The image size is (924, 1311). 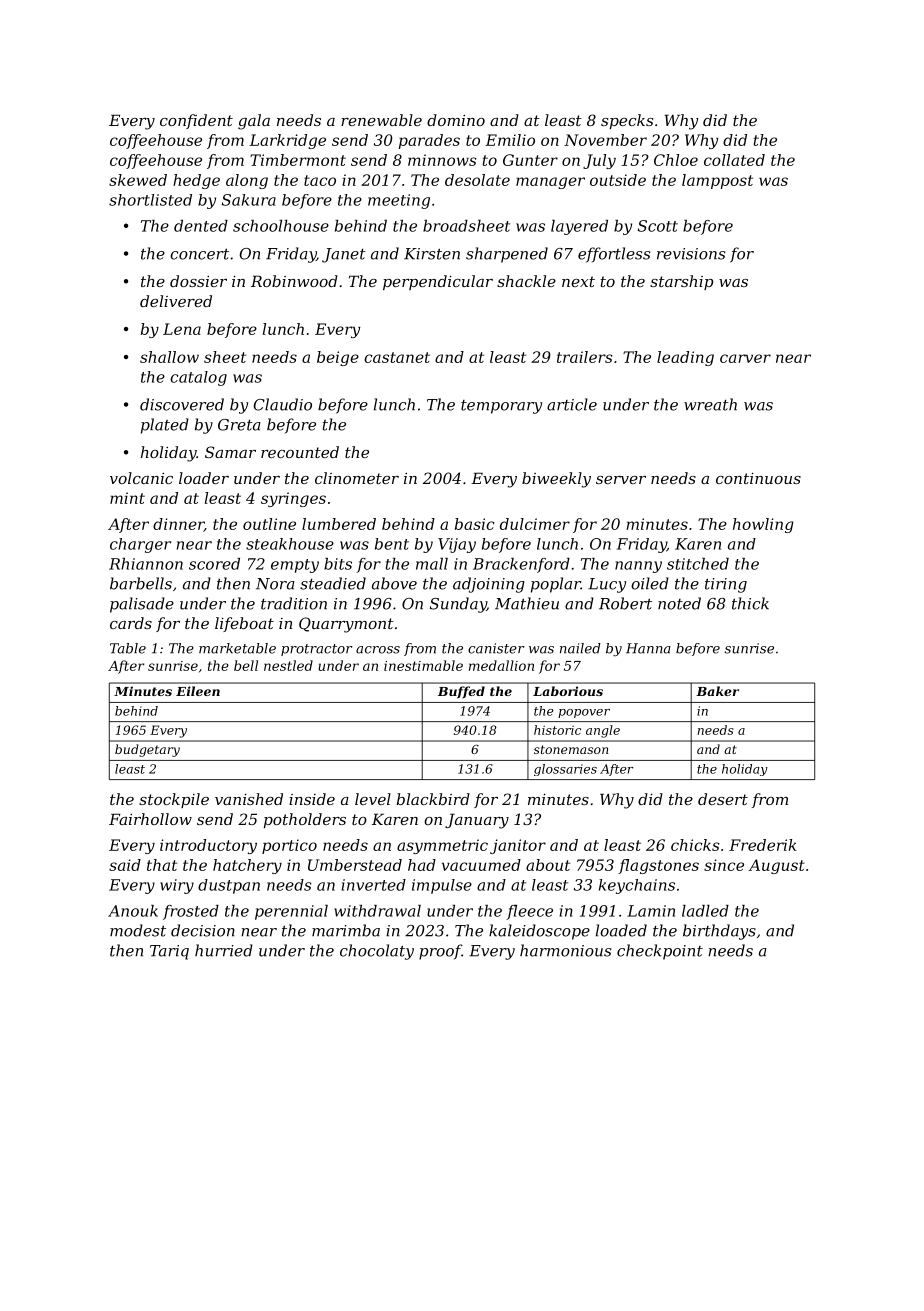 I want to click on palisade, so click(x=142, y=605).
